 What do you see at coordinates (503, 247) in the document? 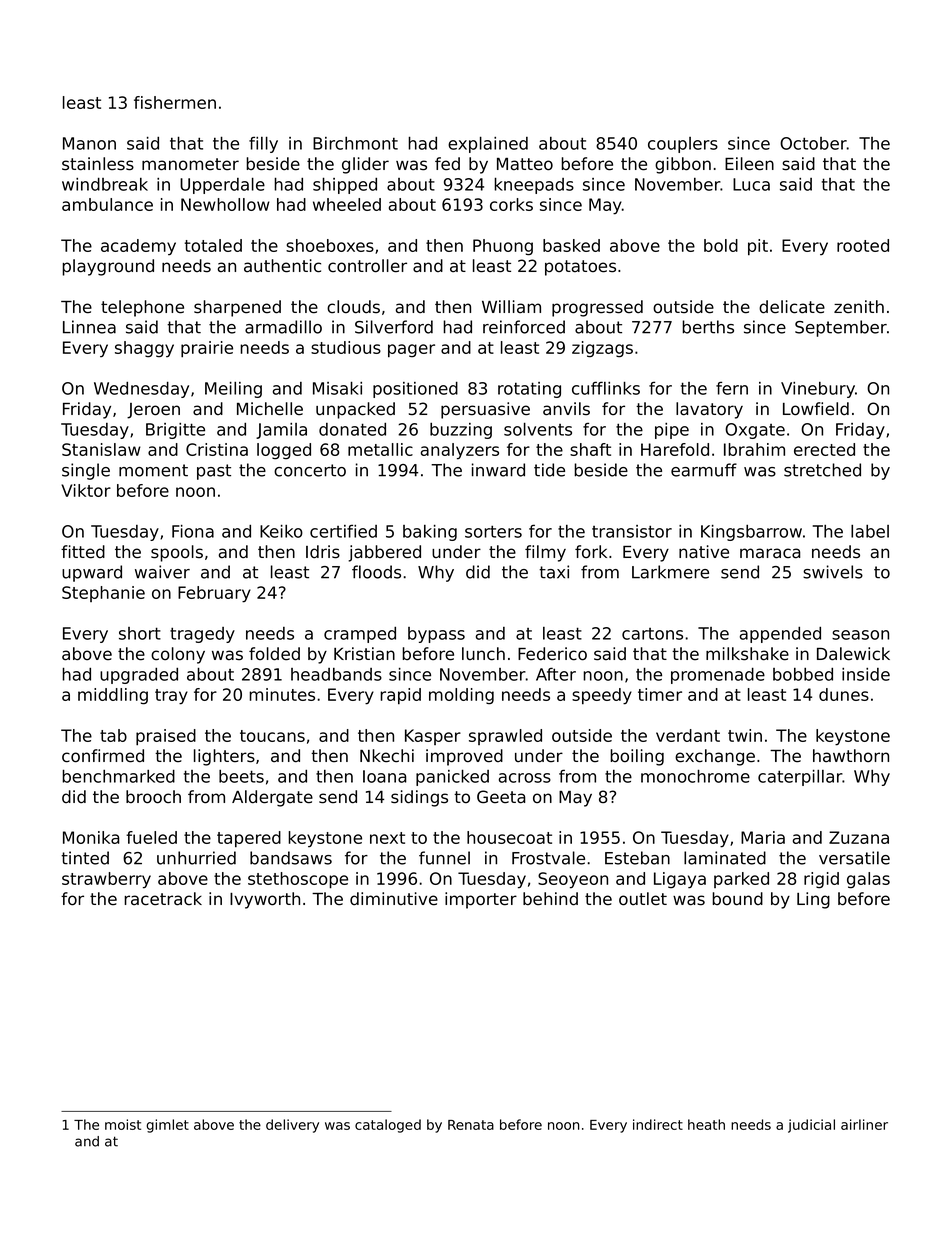
I see `Phuong` at bounding box center [503, 247].
